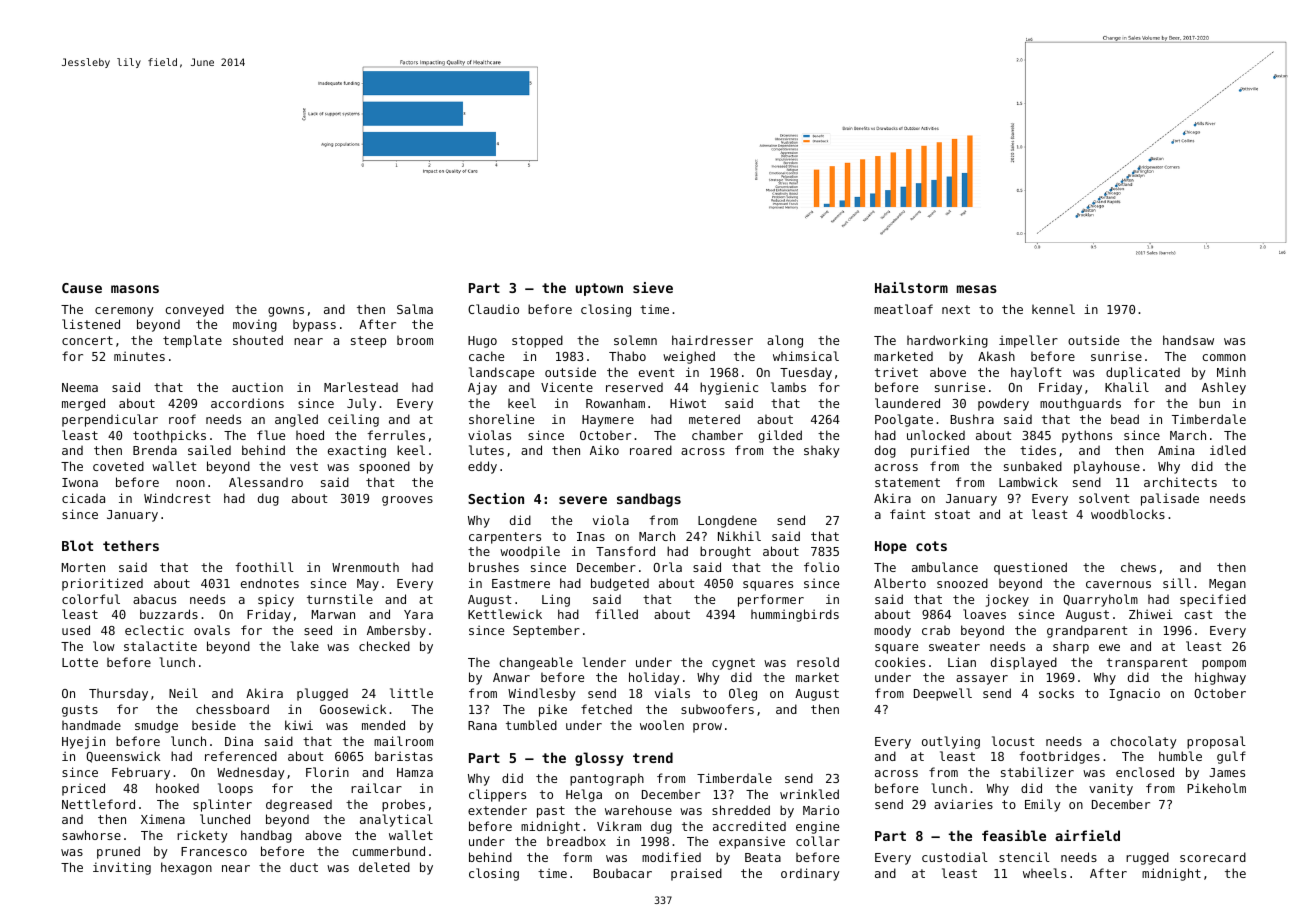 The height and width of the screenshot is (924, 1308). Describe the element at coordinates (183, 693) in the screenshot. I see `Neil` at that location.
